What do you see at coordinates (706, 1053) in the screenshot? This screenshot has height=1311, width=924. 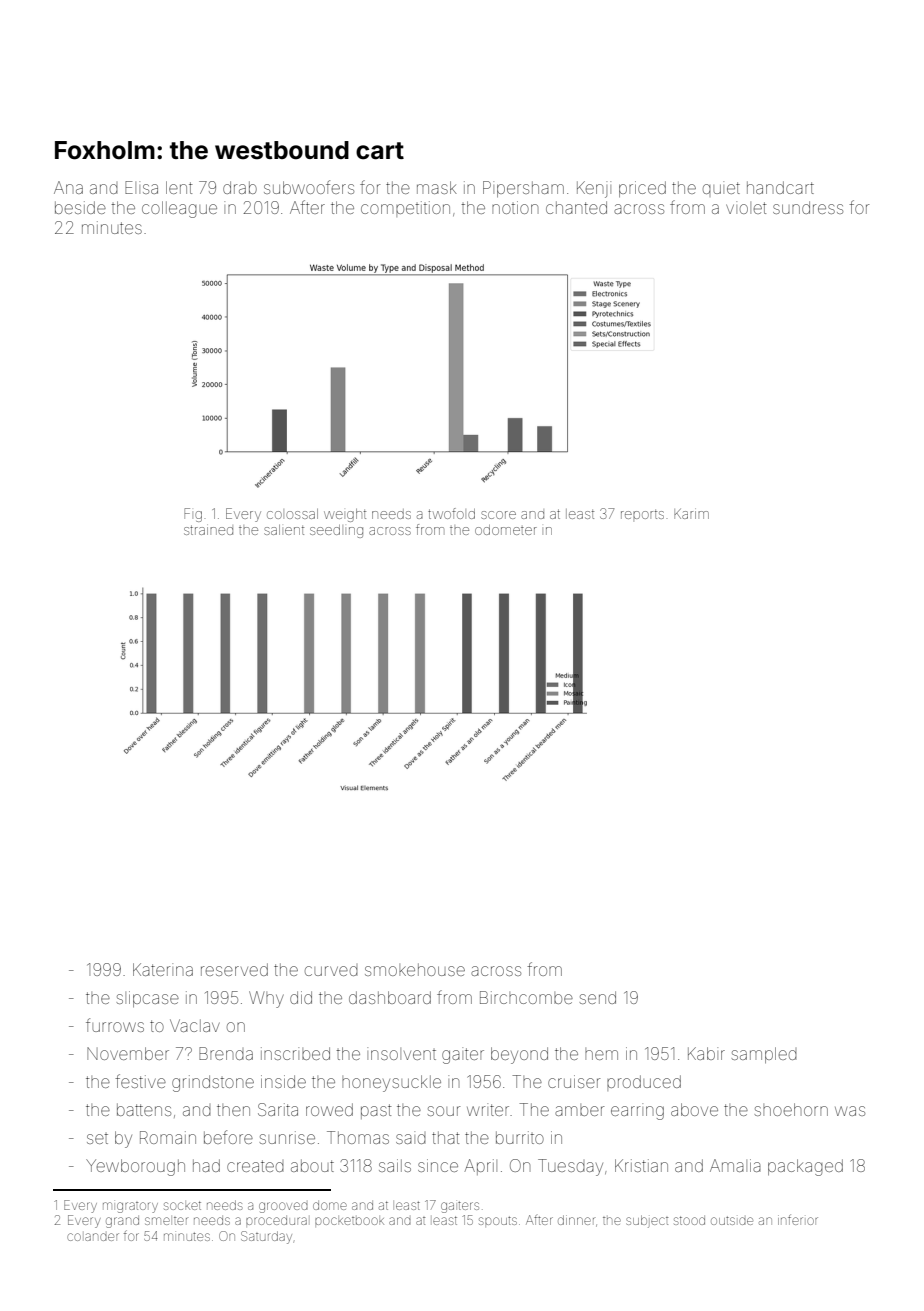 I see `Kabir` at bounding box center [706, 1053].
